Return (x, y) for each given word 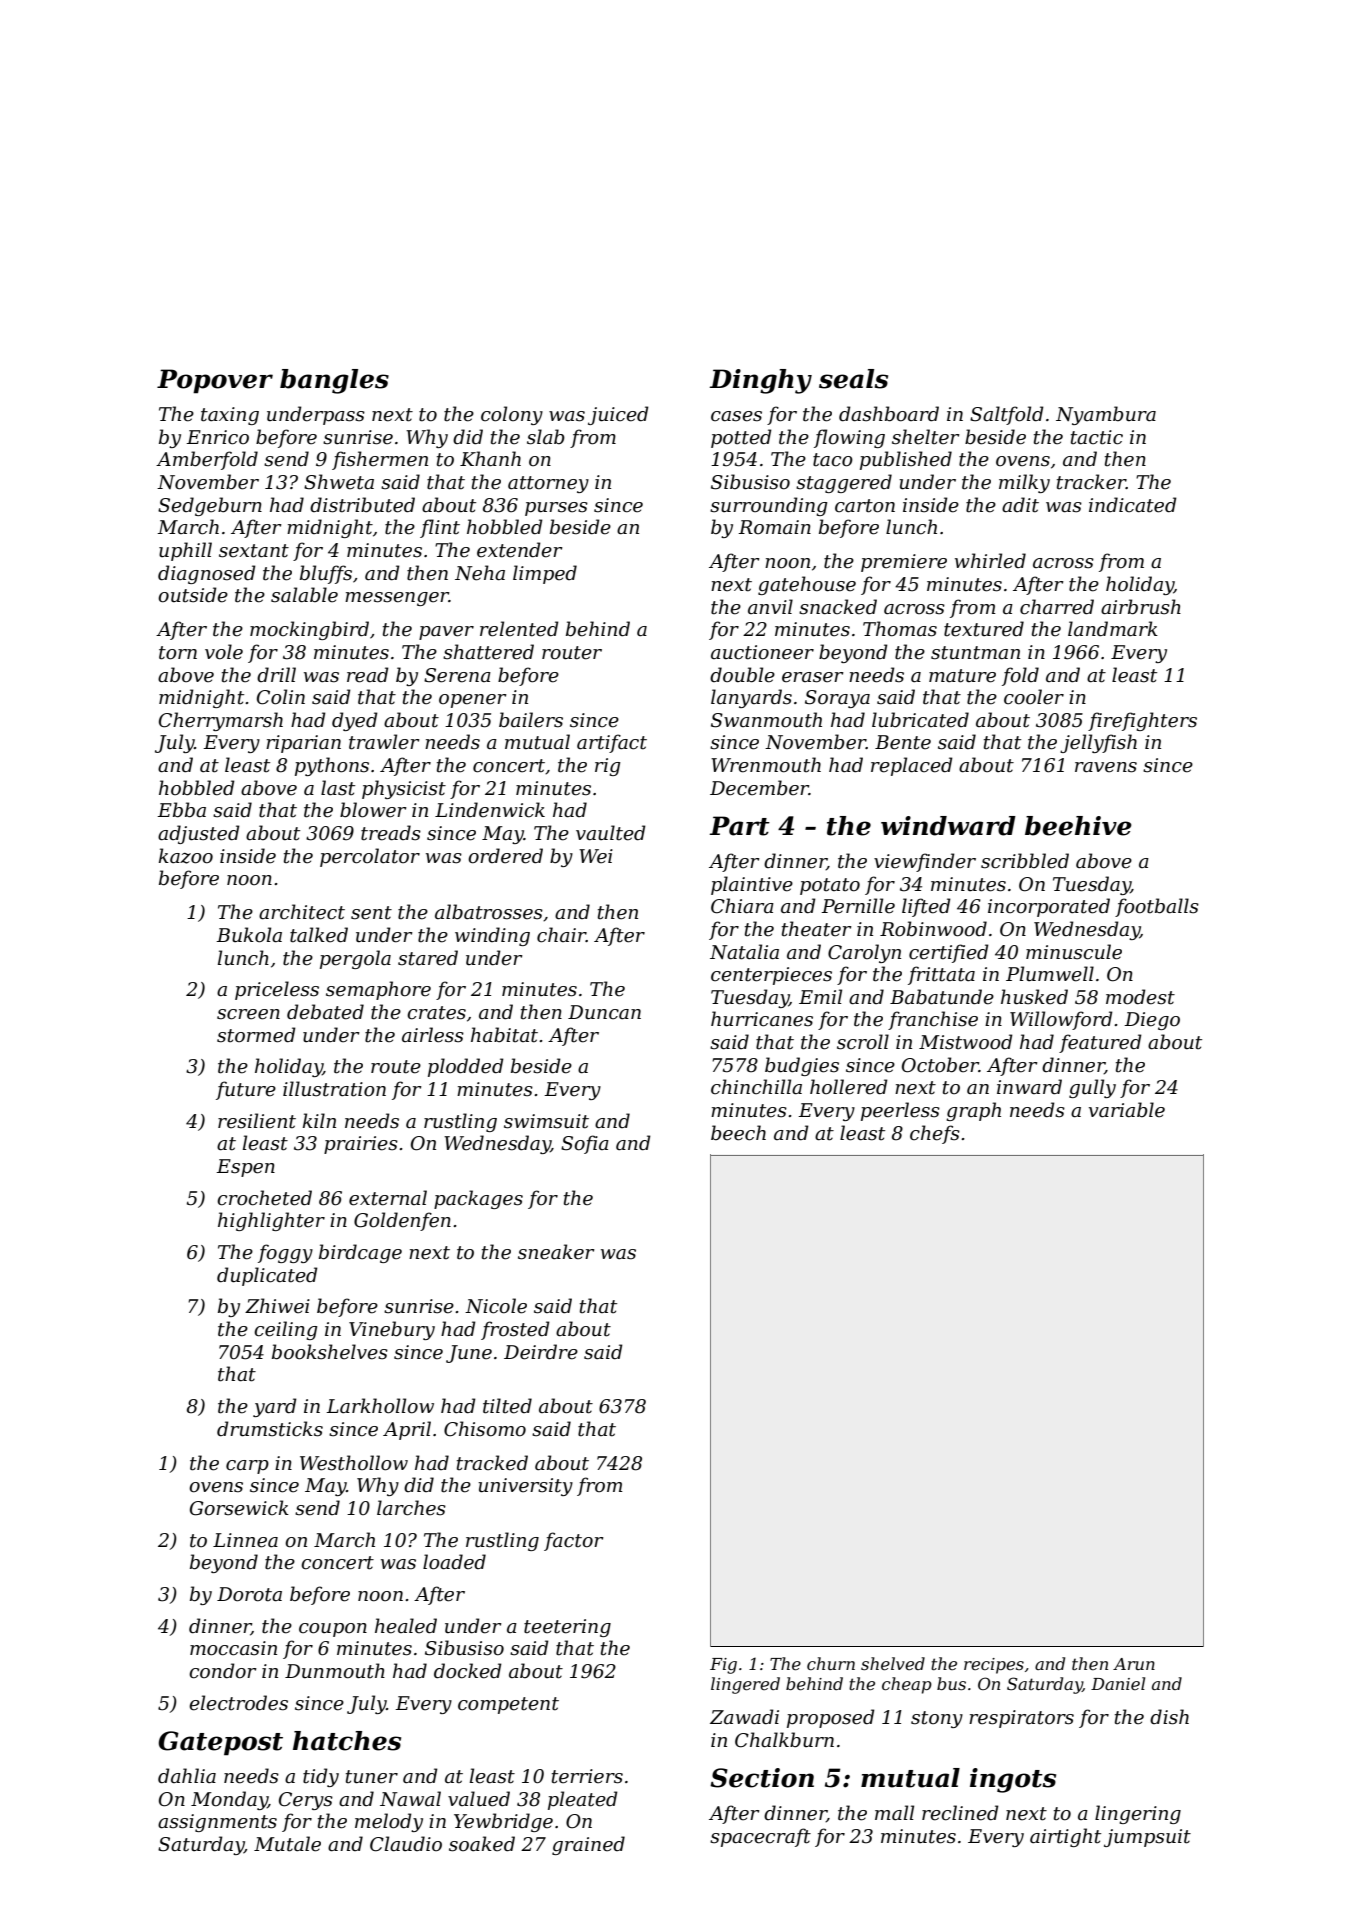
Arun (1134, 1664)
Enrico (217, 437)
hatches (347, 1741)
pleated (583, 1800)
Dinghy (760, 381)
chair (561, 935)
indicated (1133, 505)
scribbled (1025, 861)
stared (428, 958)
